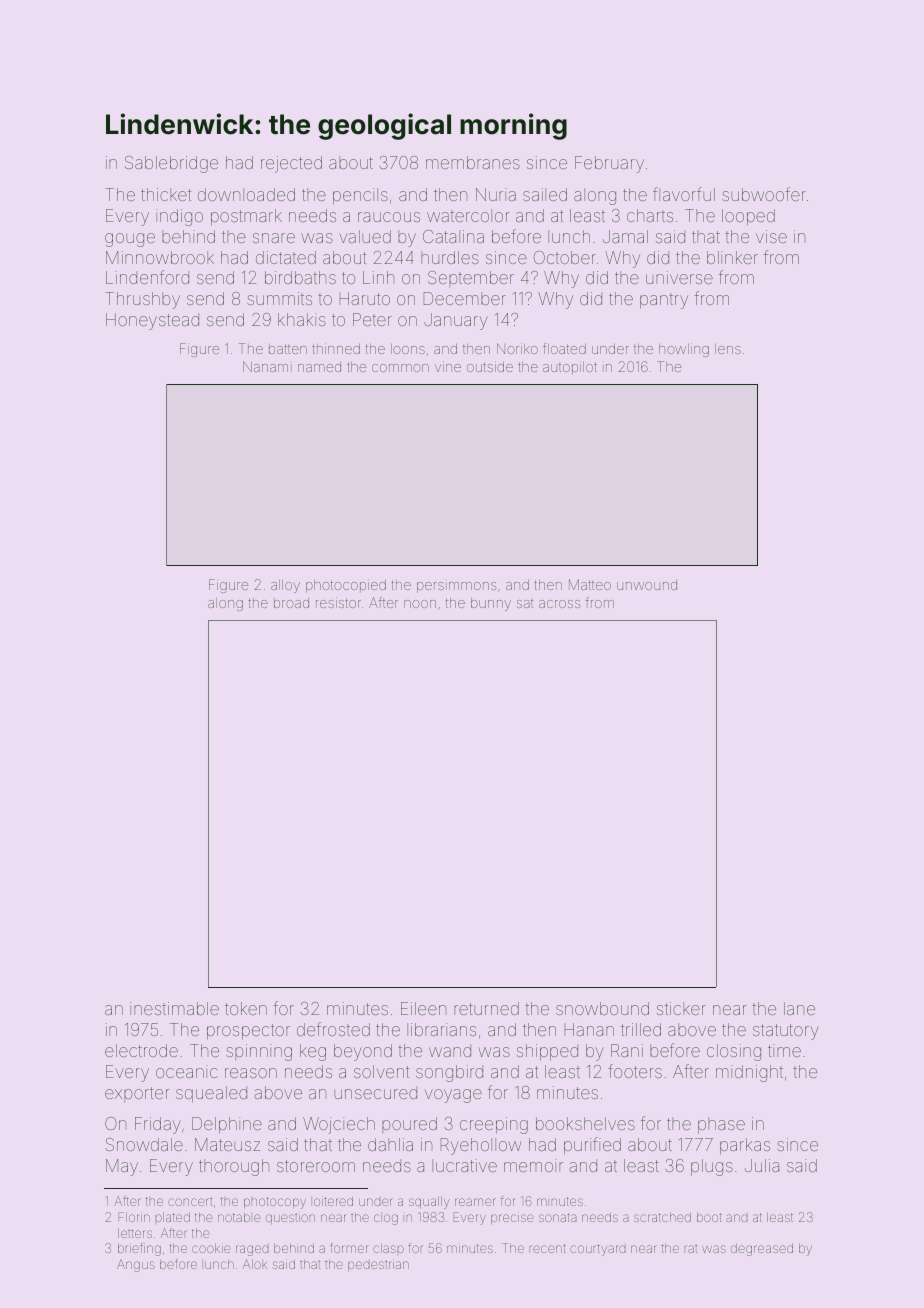 Image resolution: width=924 pixels, height=1308 pixels. What do you see at coordinates (171, 164) in the screenshot?
I see `Sablebridge` at bounding box center [171, 164].
